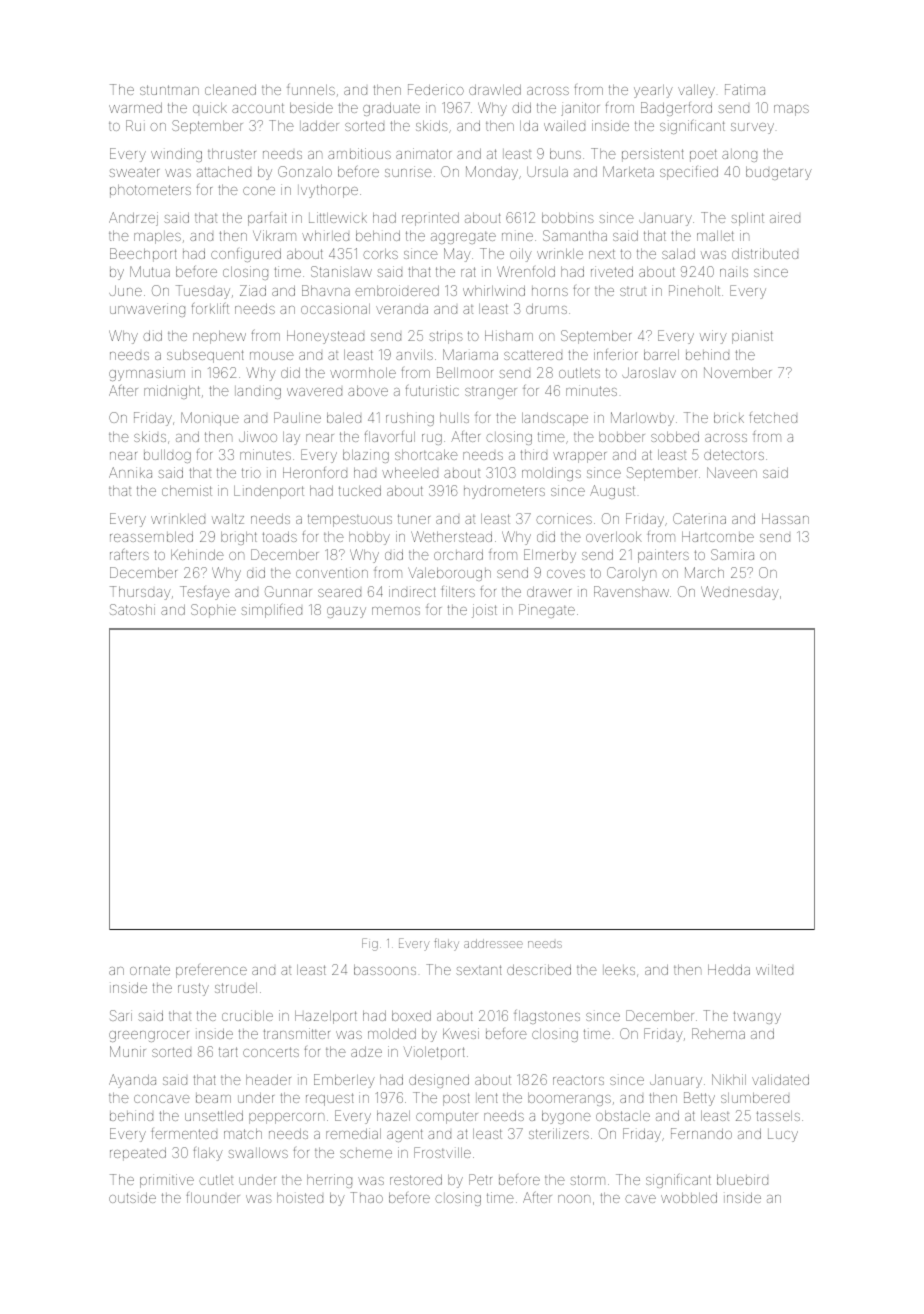 Image resolution: width=924 pixels, height=1314 pixels. I want to click on stuntman, so click(169, 90).
